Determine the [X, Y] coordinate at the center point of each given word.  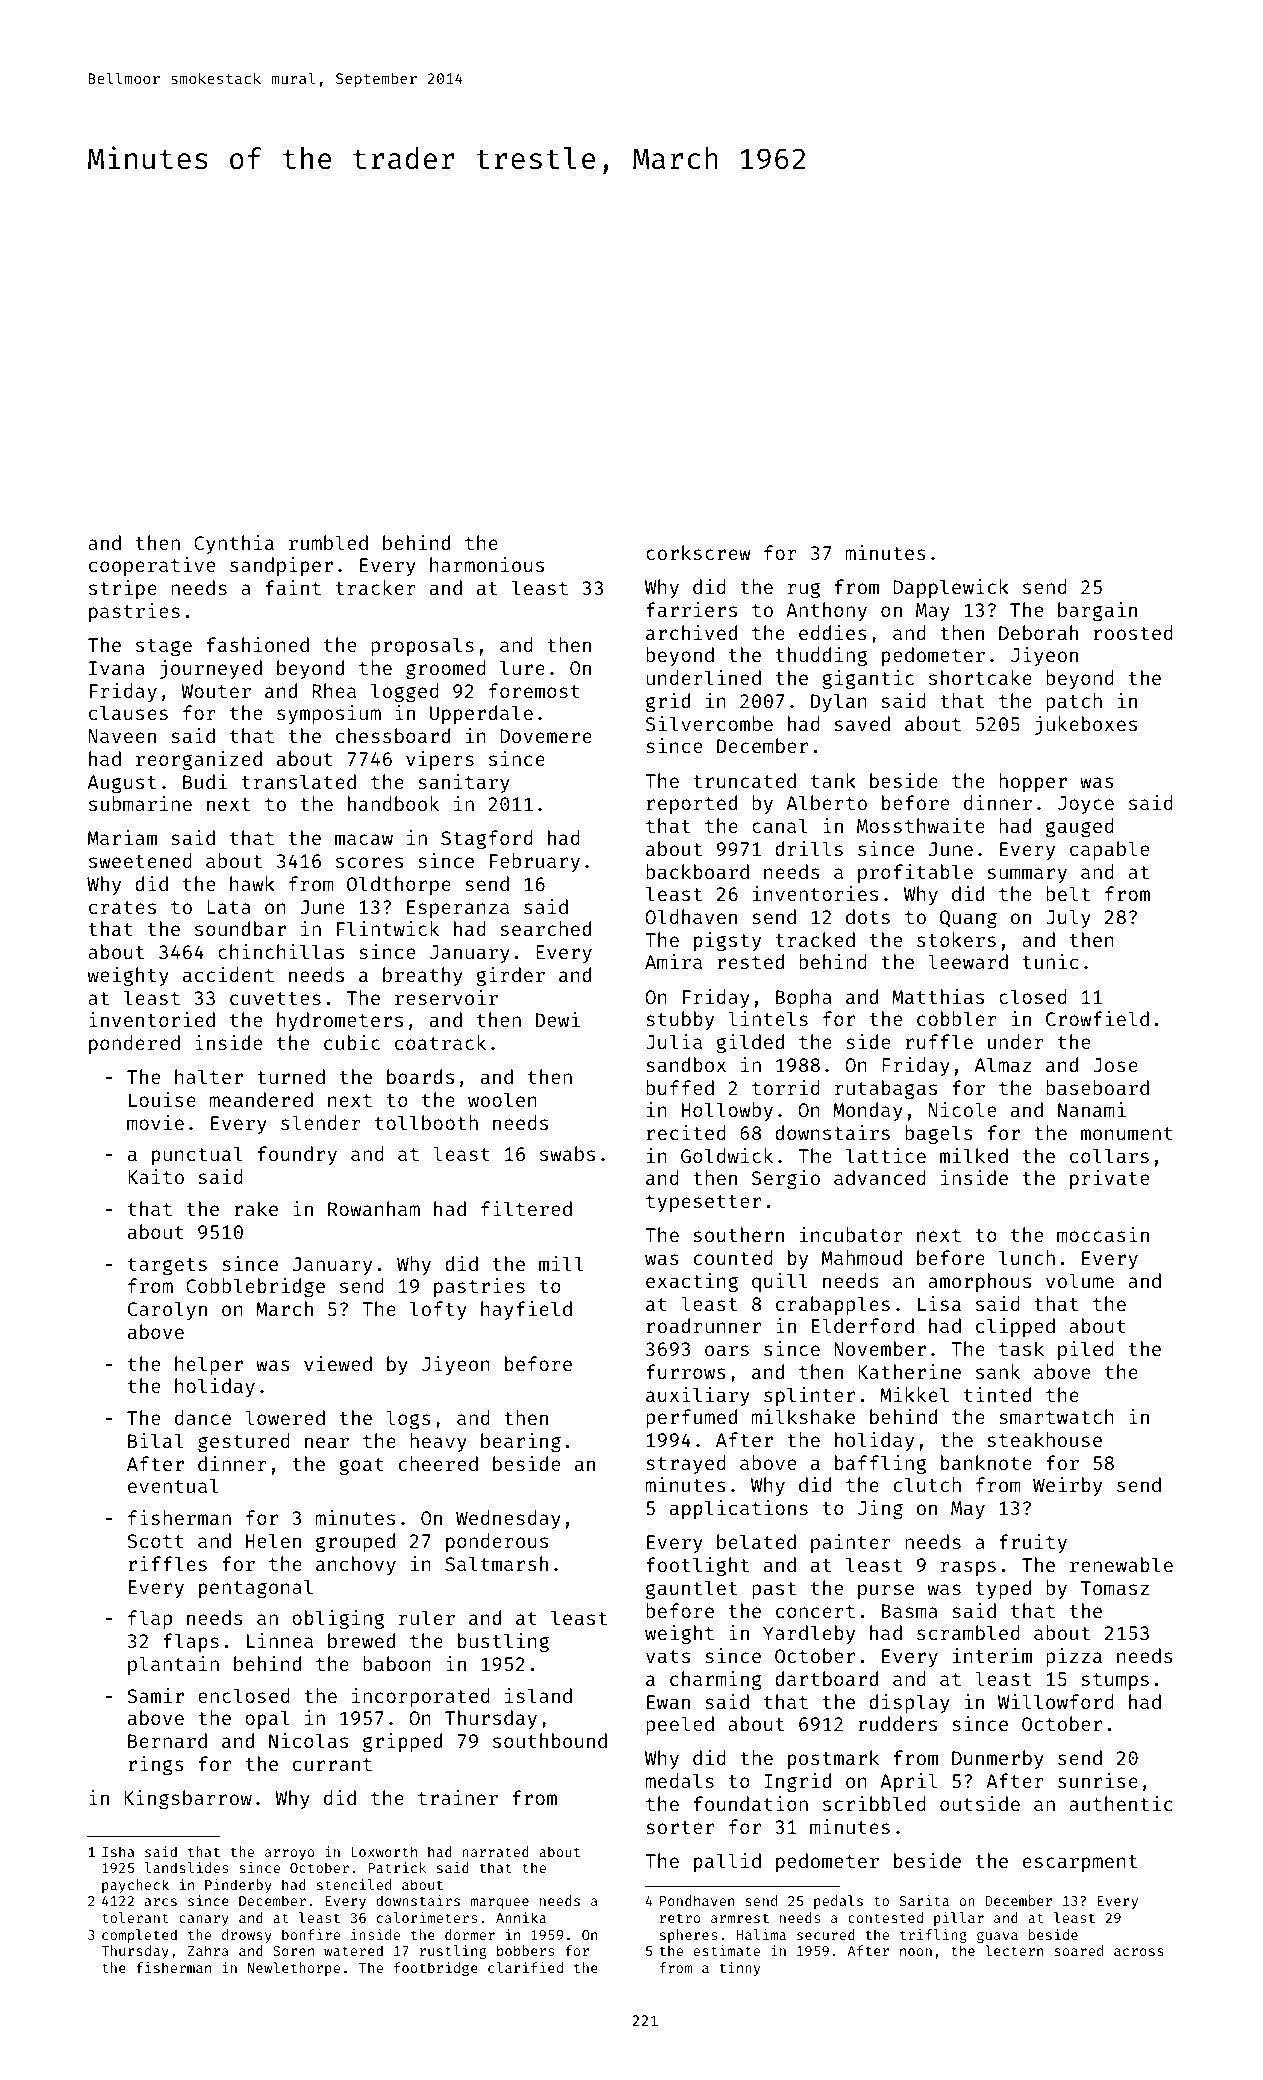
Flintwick [388, 928]
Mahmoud [862, 1257]
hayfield [526, 1310]
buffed [680, 1087]
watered [353, 1950]
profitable [915, 873]
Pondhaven [697, 1900]
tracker [376, 587]
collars [1109, 1155]
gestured [244, 1442]
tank [833, 780]
